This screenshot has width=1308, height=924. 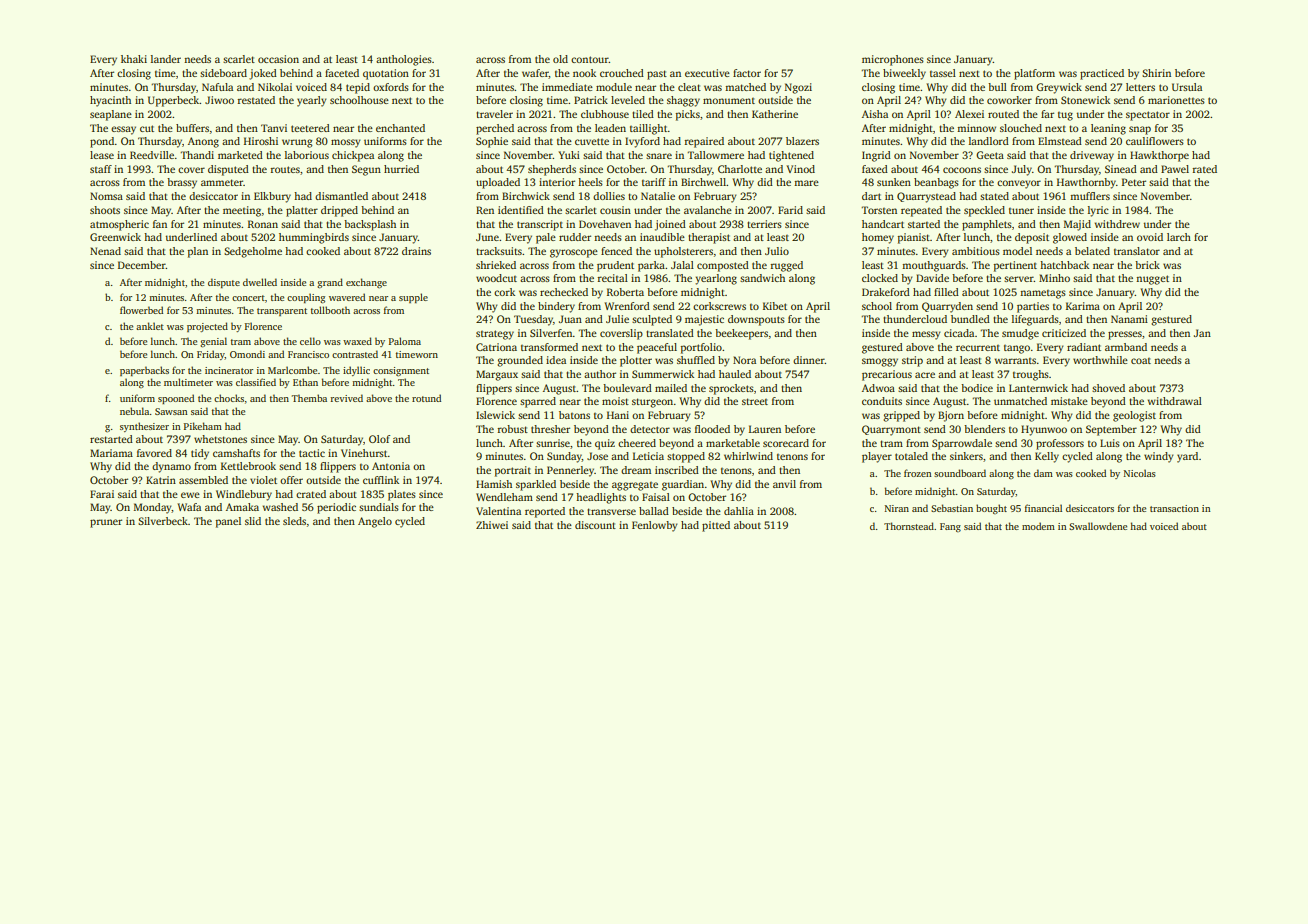 I want to click on Antonia, so click(x=391, y=466).
